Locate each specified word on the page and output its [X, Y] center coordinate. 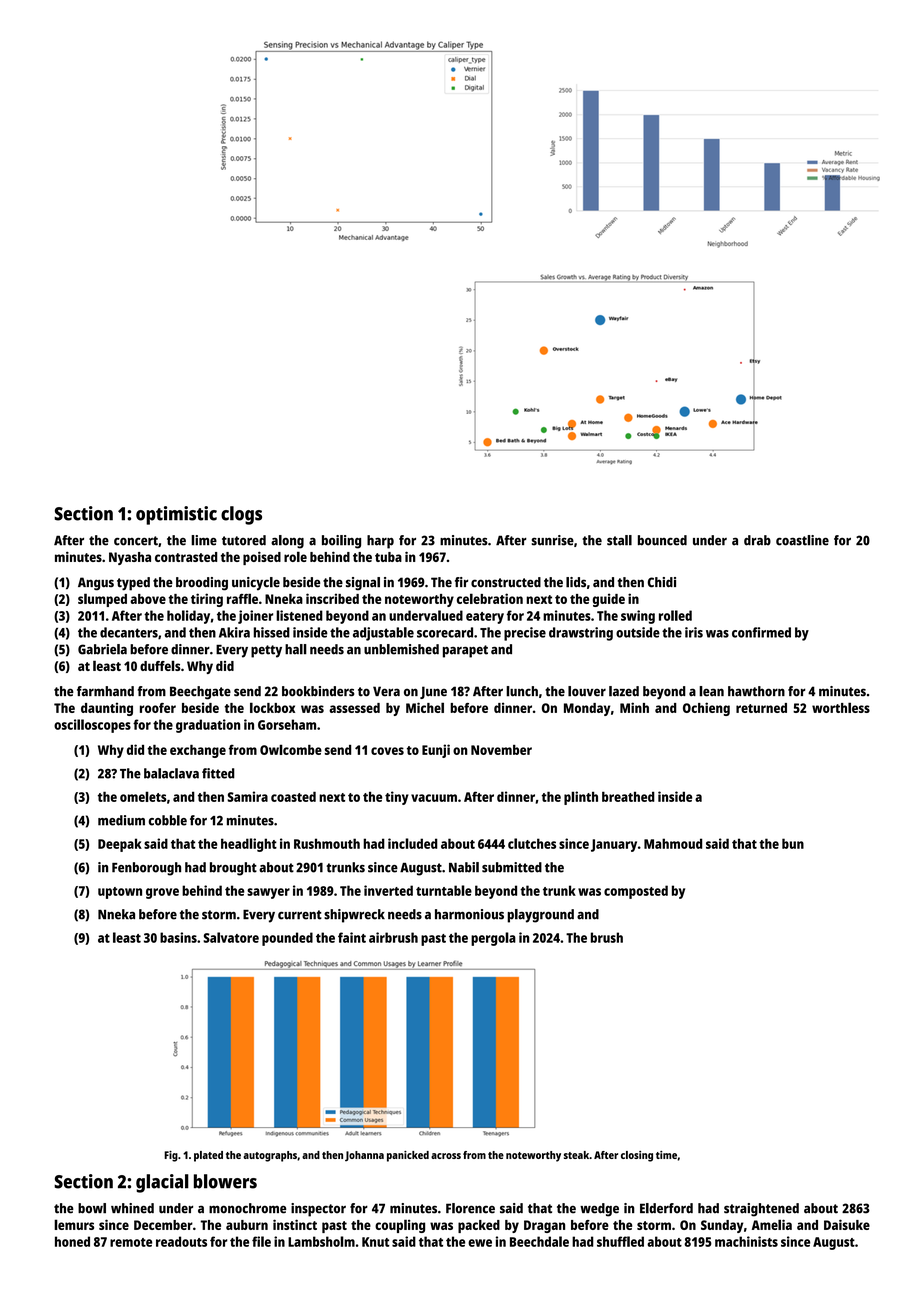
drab [757, 540]
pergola [493, 939]
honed [72, 1241]
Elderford [666, 1208]
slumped [102, 600]
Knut [376, 1242]
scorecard [445, 632]
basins [178, 937]
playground [540, 916]
